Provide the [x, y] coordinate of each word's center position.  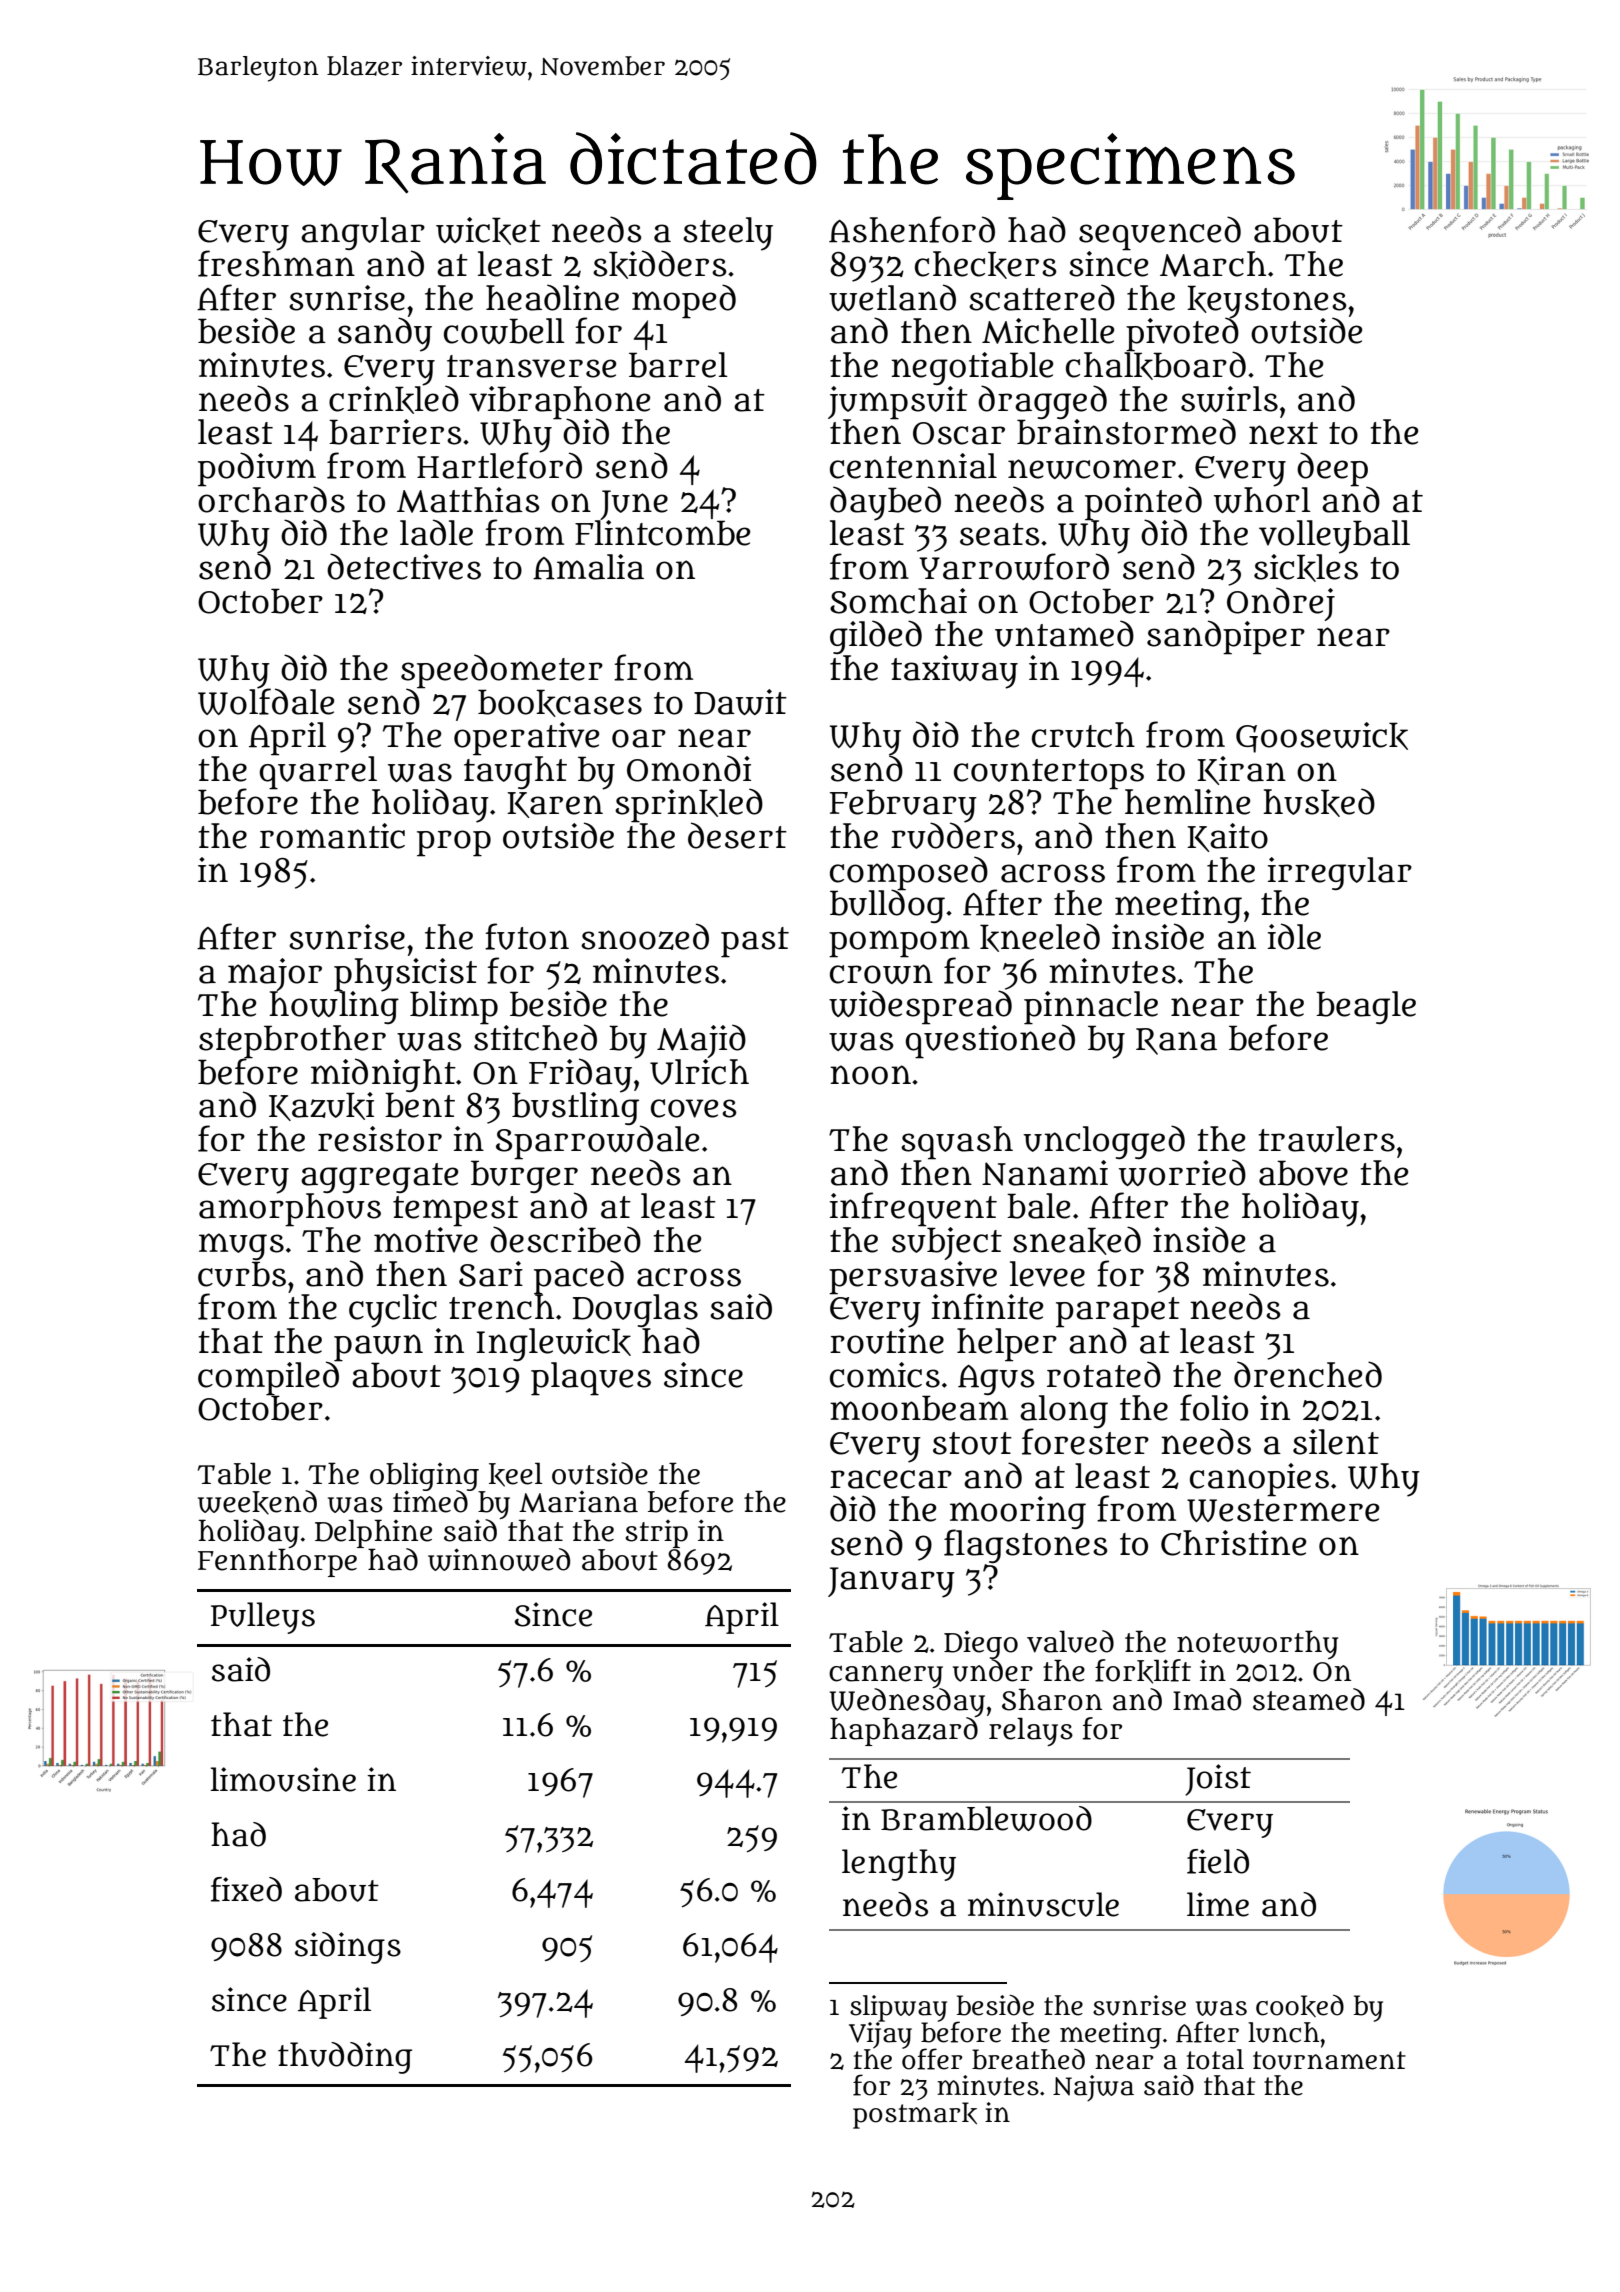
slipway [898, 2008]
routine [887, 1341]
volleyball [1334, 537]
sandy [385, 334]
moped [684, 301]
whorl [1262, 500]
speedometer [502, 671]
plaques [591, 1379]
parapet [1118, 1312]
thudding [345, 2058]
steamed [1309, 1699]
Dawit [740, 702]
